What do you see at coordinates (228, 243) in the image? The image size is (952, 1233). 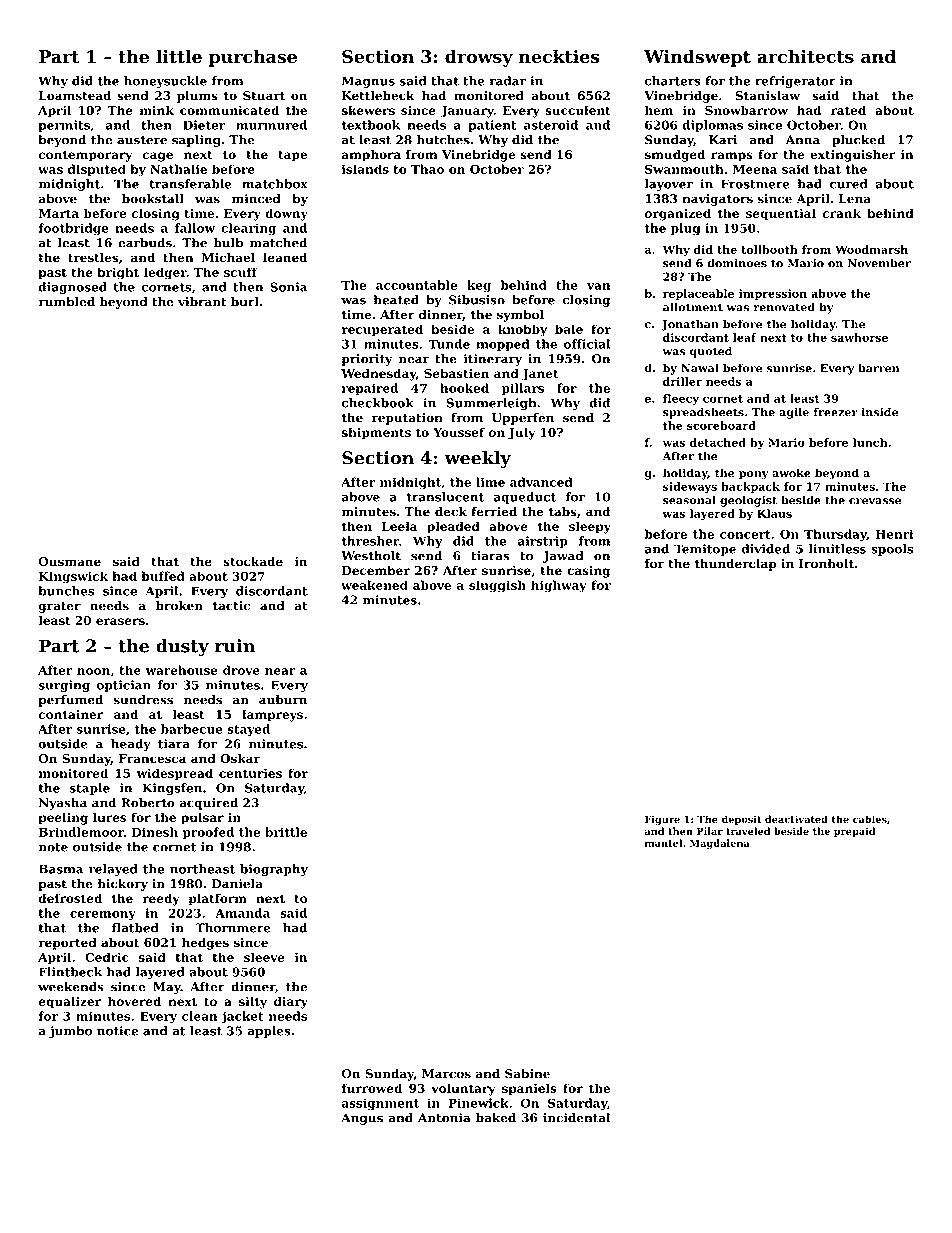 I see `bulb` at bounding box center [228, 243].
